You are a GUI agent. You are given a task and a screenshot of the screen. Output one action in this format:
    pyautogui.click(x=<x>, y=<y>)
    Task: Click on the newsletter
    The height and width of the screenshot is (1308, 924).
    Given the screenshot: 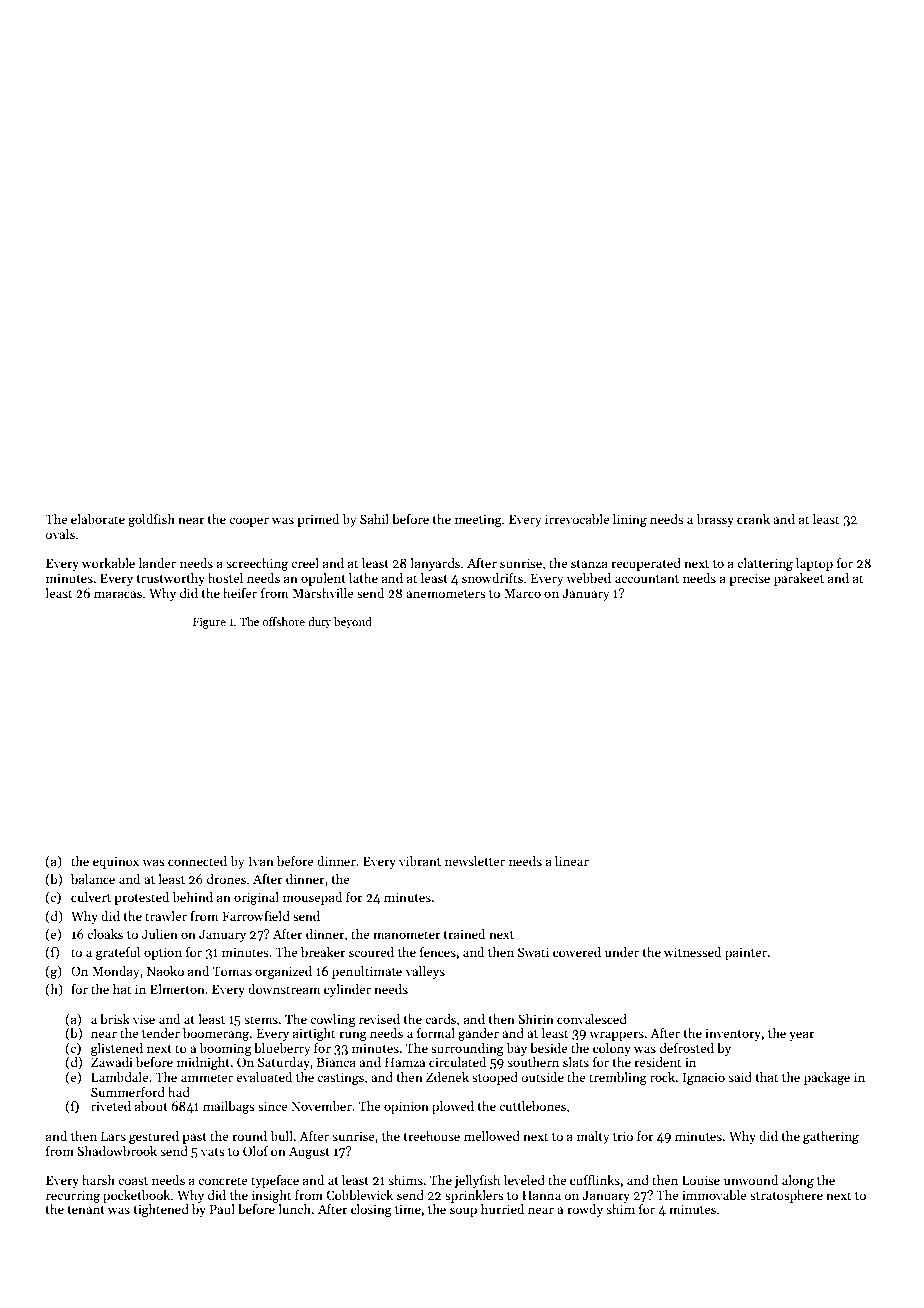 What is the action you would take?
    pyautogui.click(x=475, y=861)
